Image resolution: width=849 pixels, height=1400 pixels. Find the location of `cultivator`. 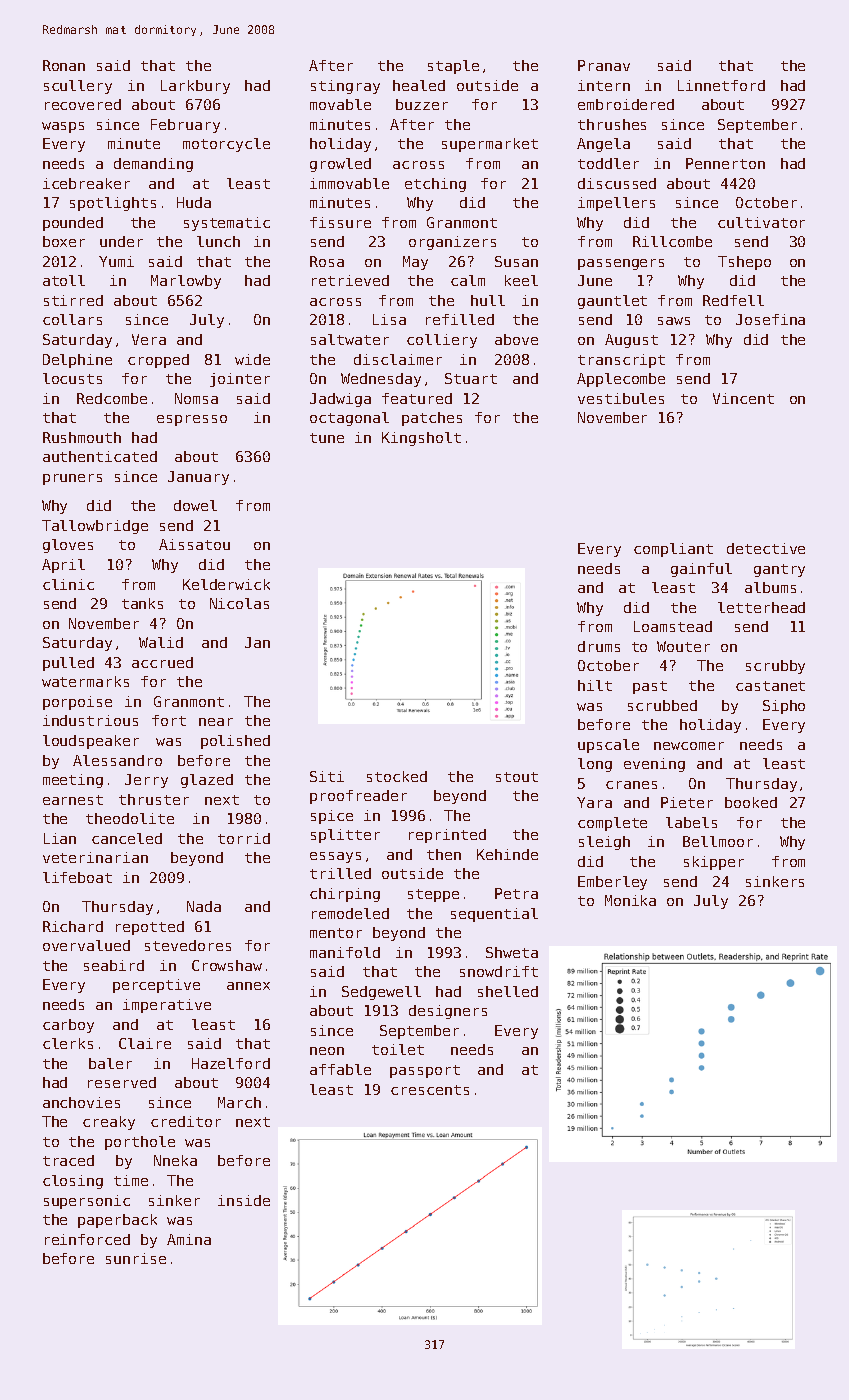

cultivator is located at coordinates (761, 222).
